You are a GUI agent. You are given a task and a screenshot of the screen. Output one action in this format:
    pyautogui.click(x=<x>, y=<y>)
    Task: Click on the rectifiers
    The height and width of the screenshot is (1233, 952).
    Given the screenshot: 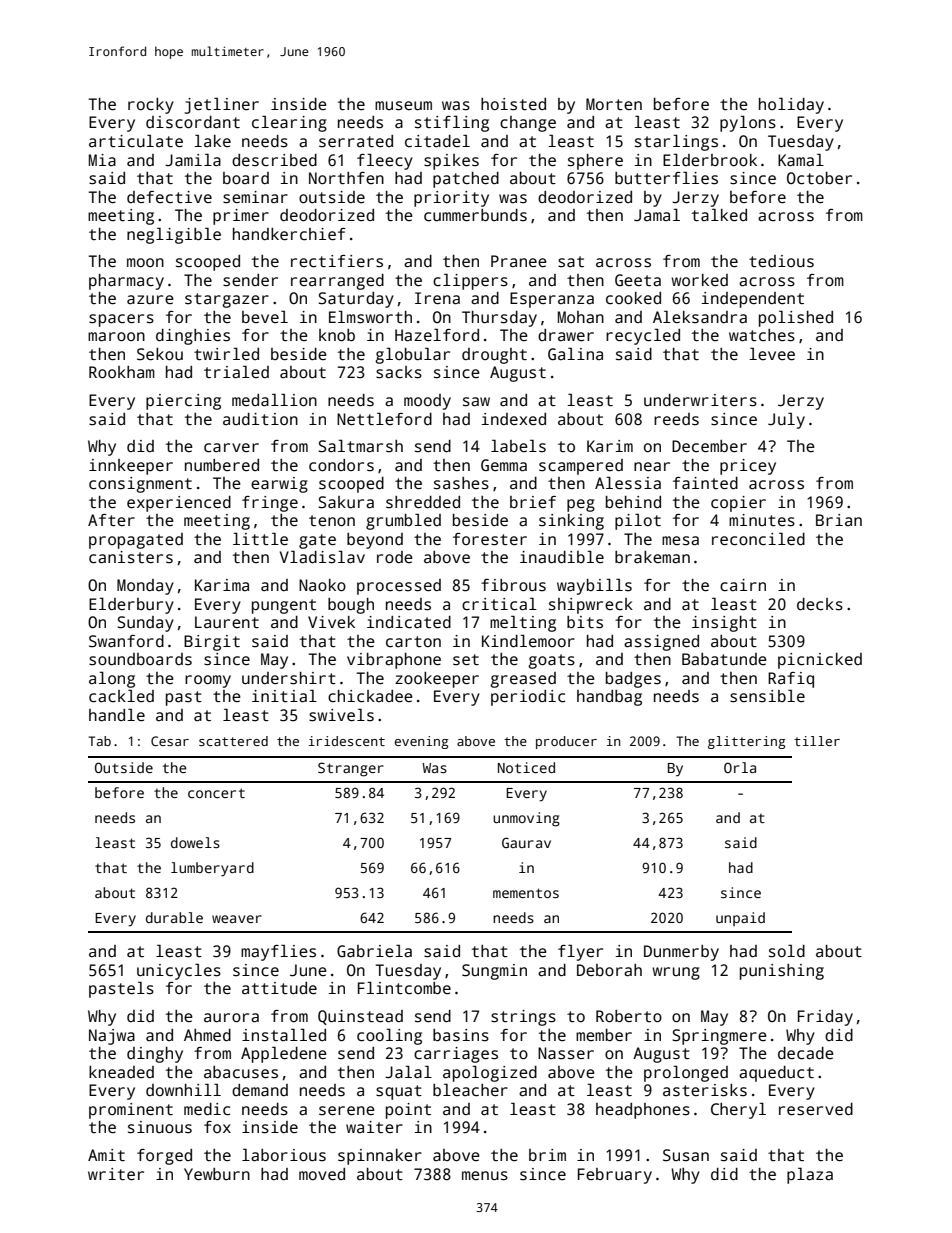 What is the action you would take?
    pyautogui.click(x=337, y=261)
